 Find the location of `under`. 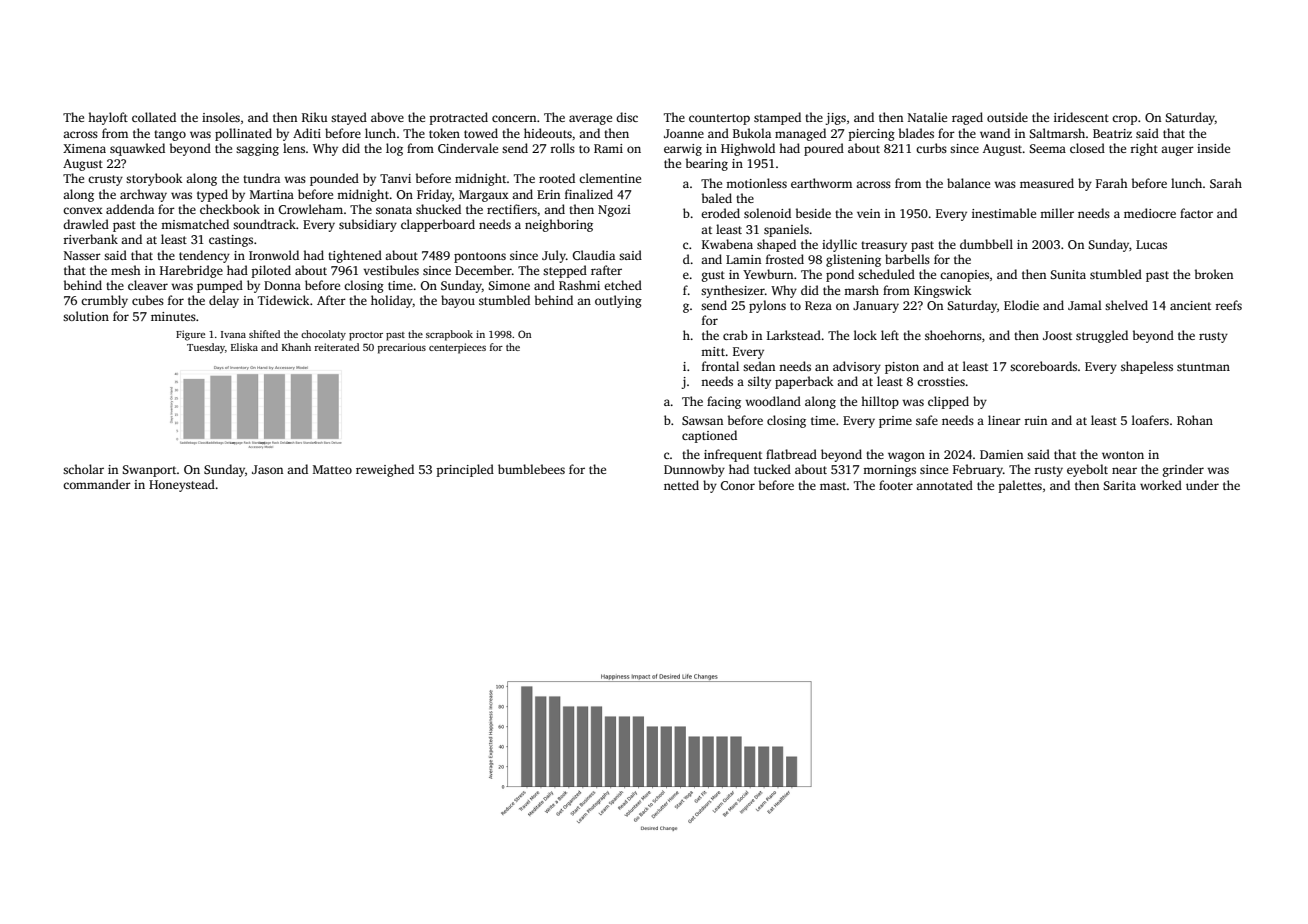

under is located at coordinates (1202, 485).
